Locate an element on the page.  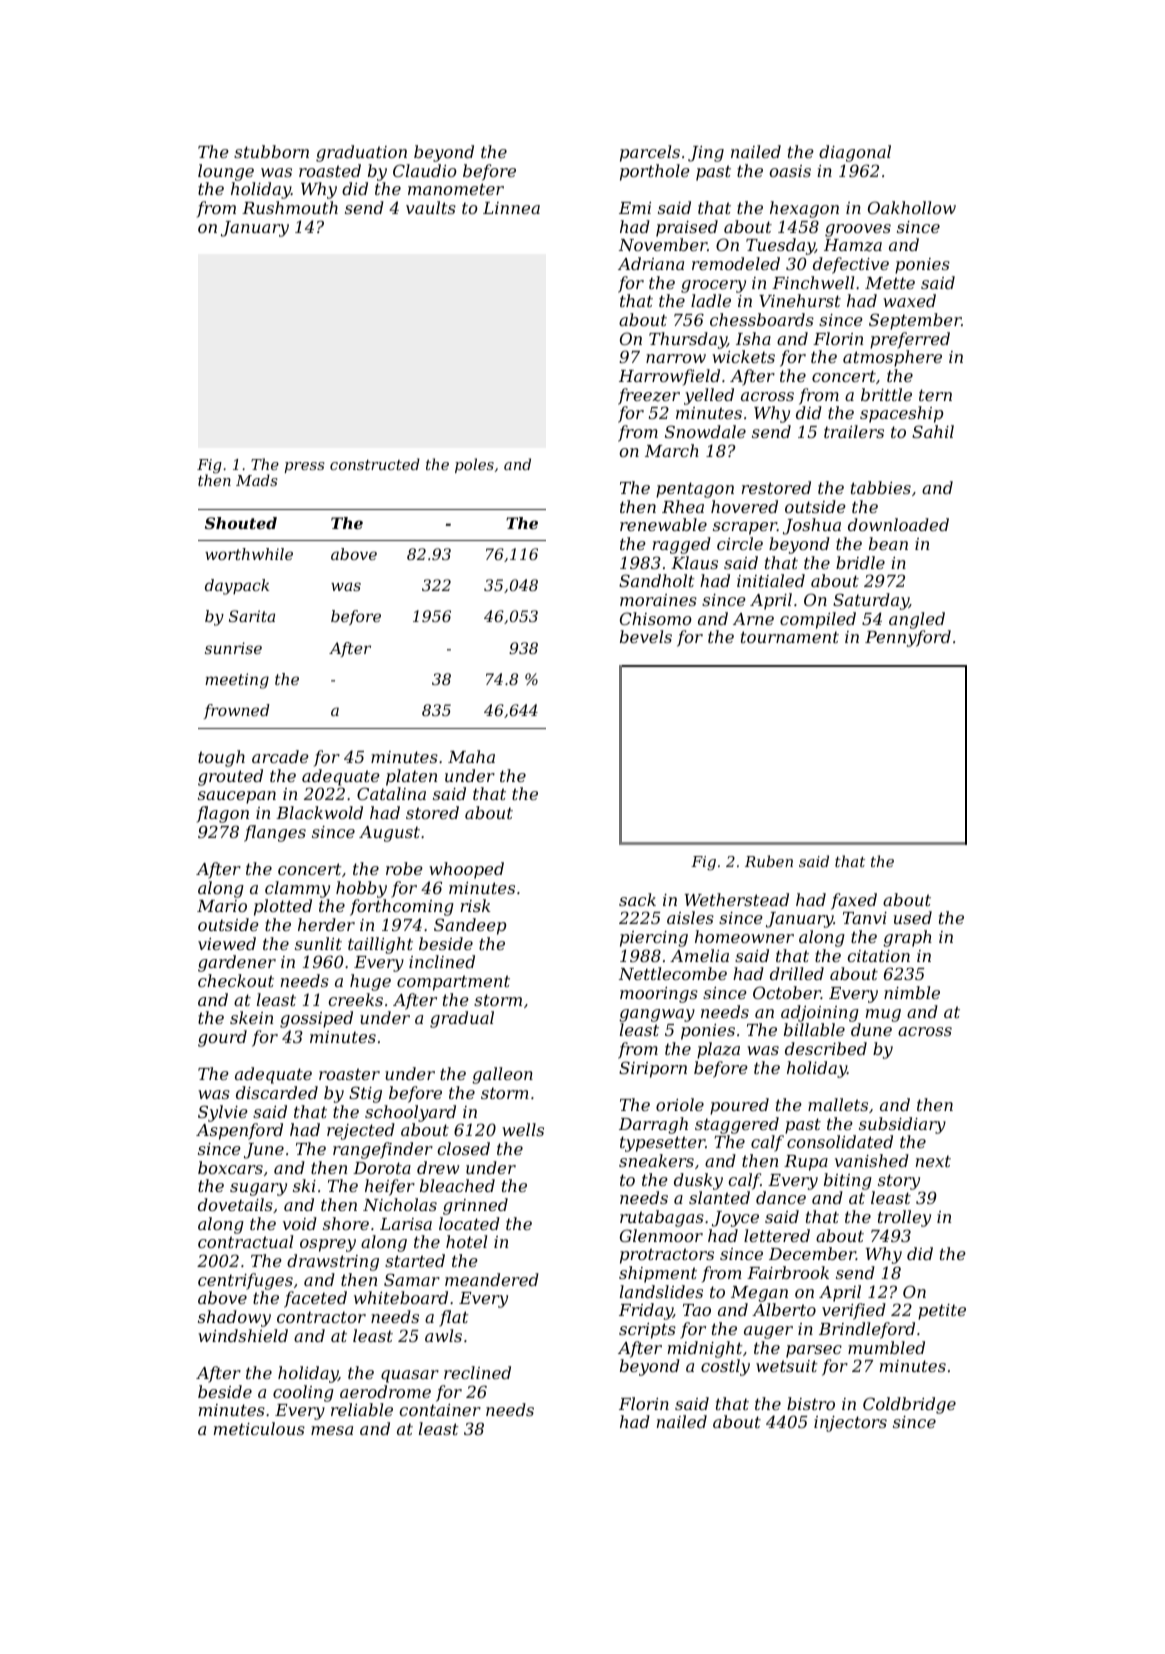
mug is located at coordinates (883, 1015).
